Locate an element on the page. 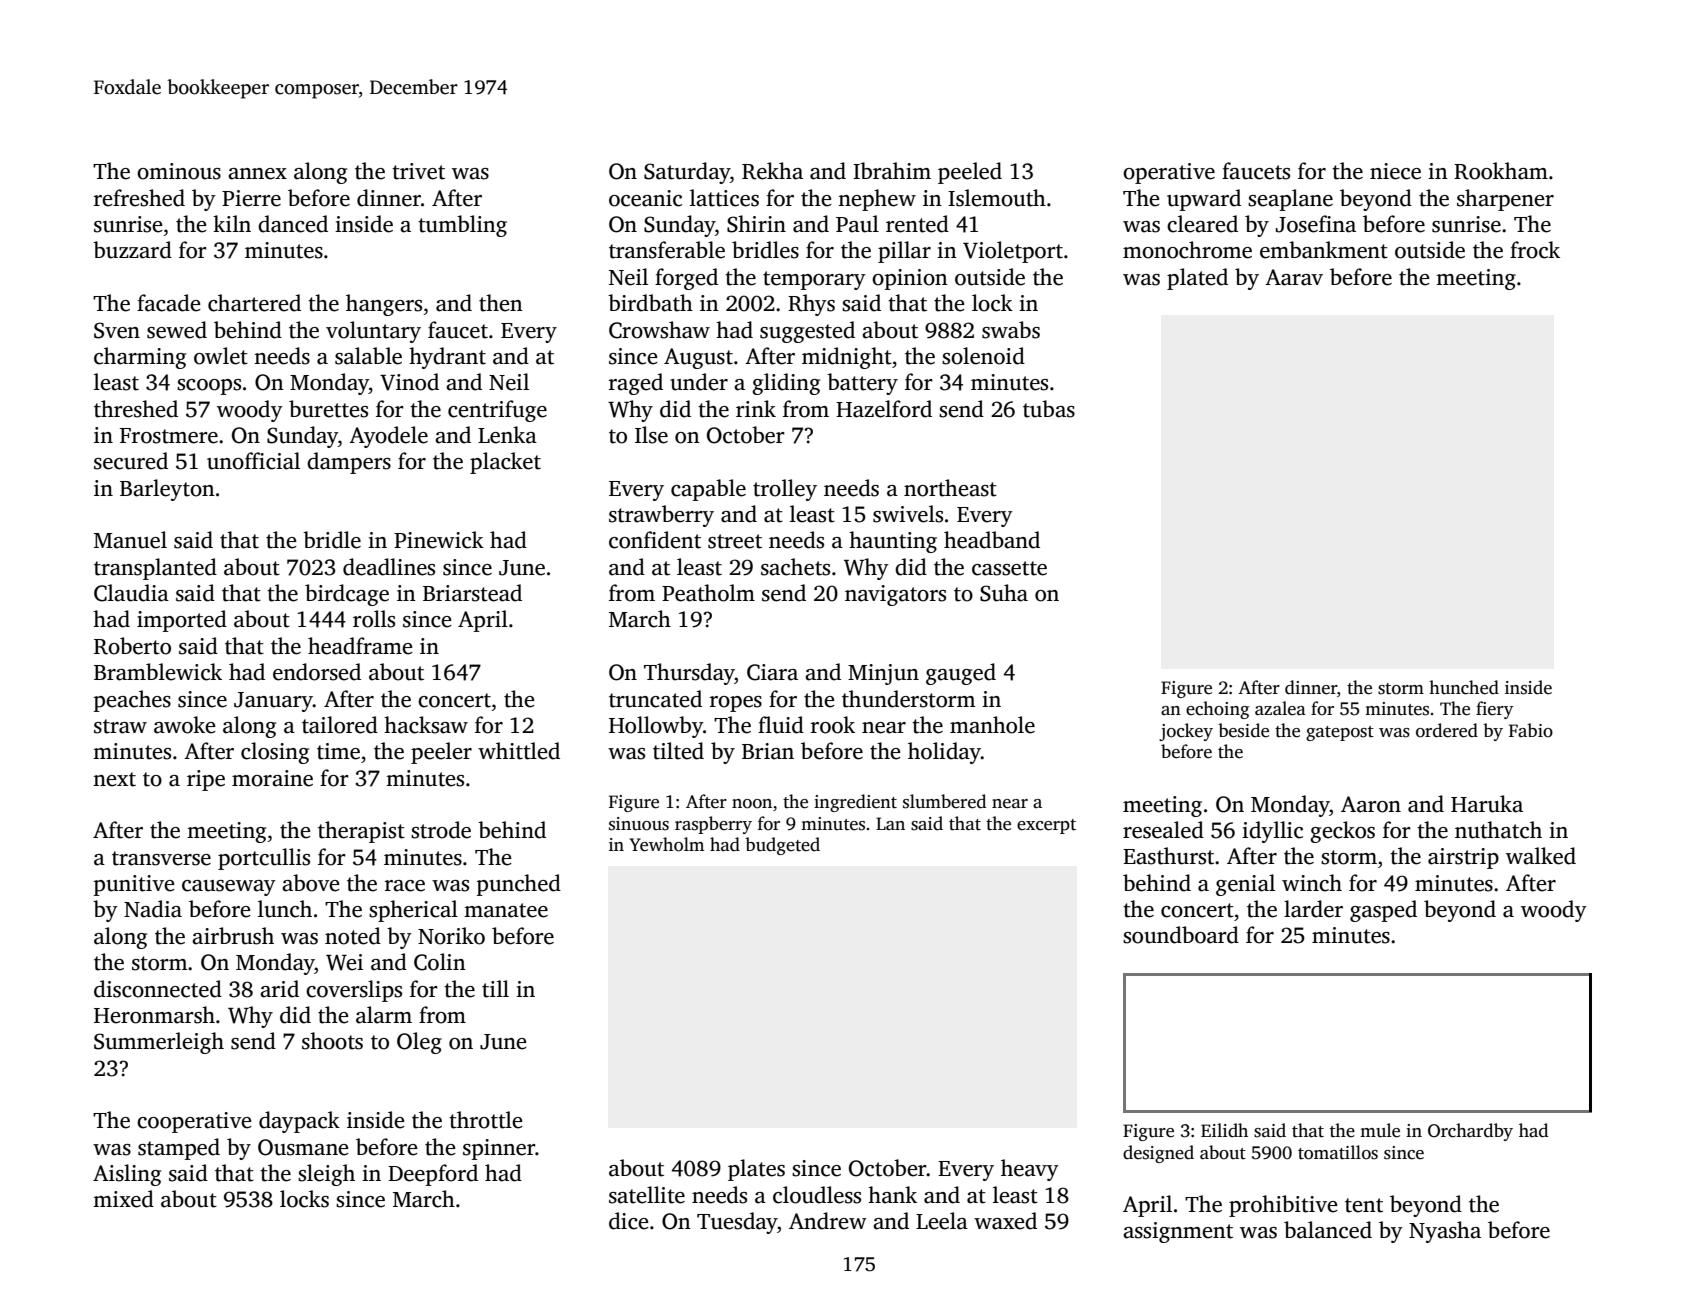  raged is located at coordinates (636, 384).
